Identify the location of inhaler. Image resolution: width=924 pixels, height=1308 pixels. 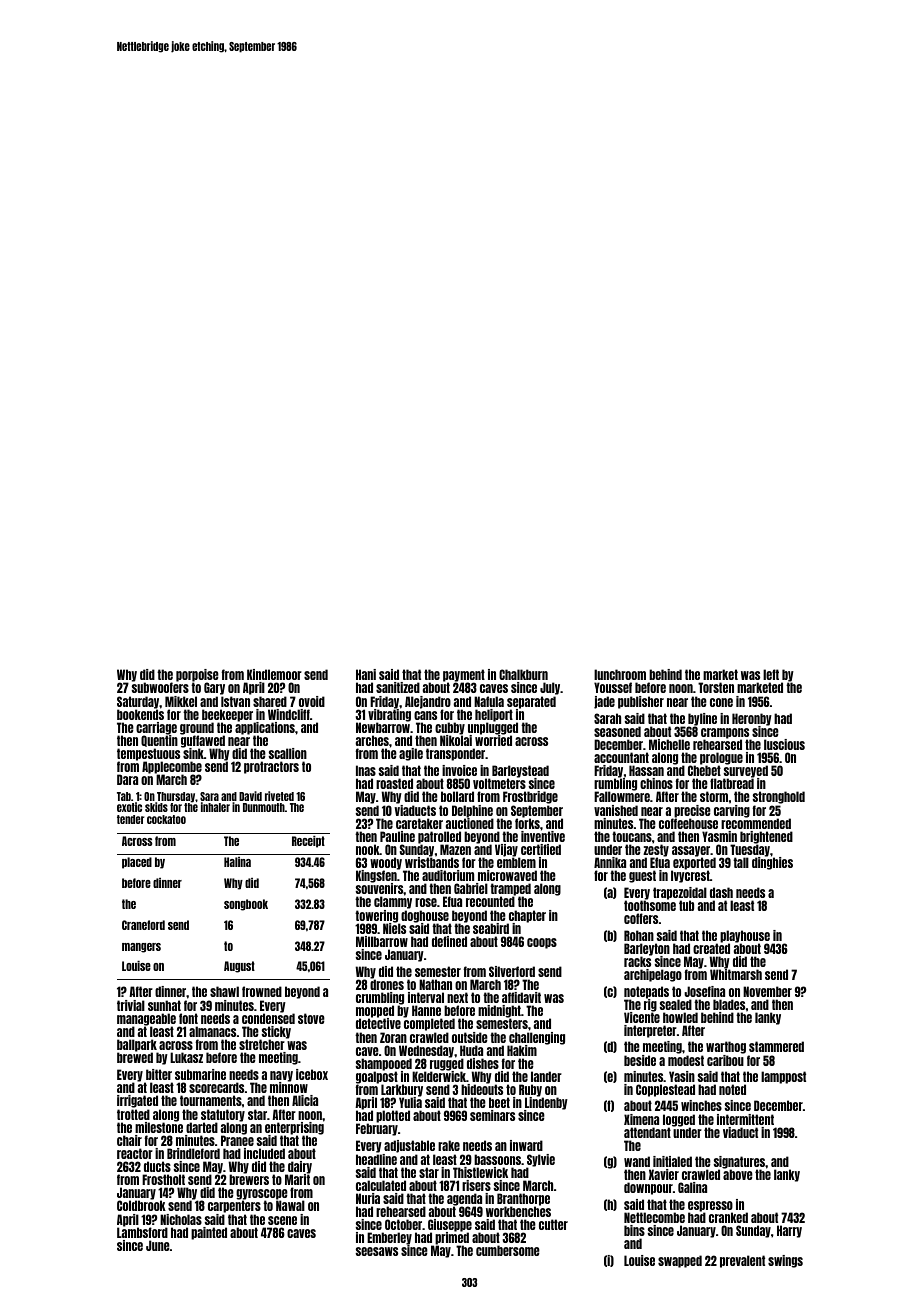
(215, 807).
